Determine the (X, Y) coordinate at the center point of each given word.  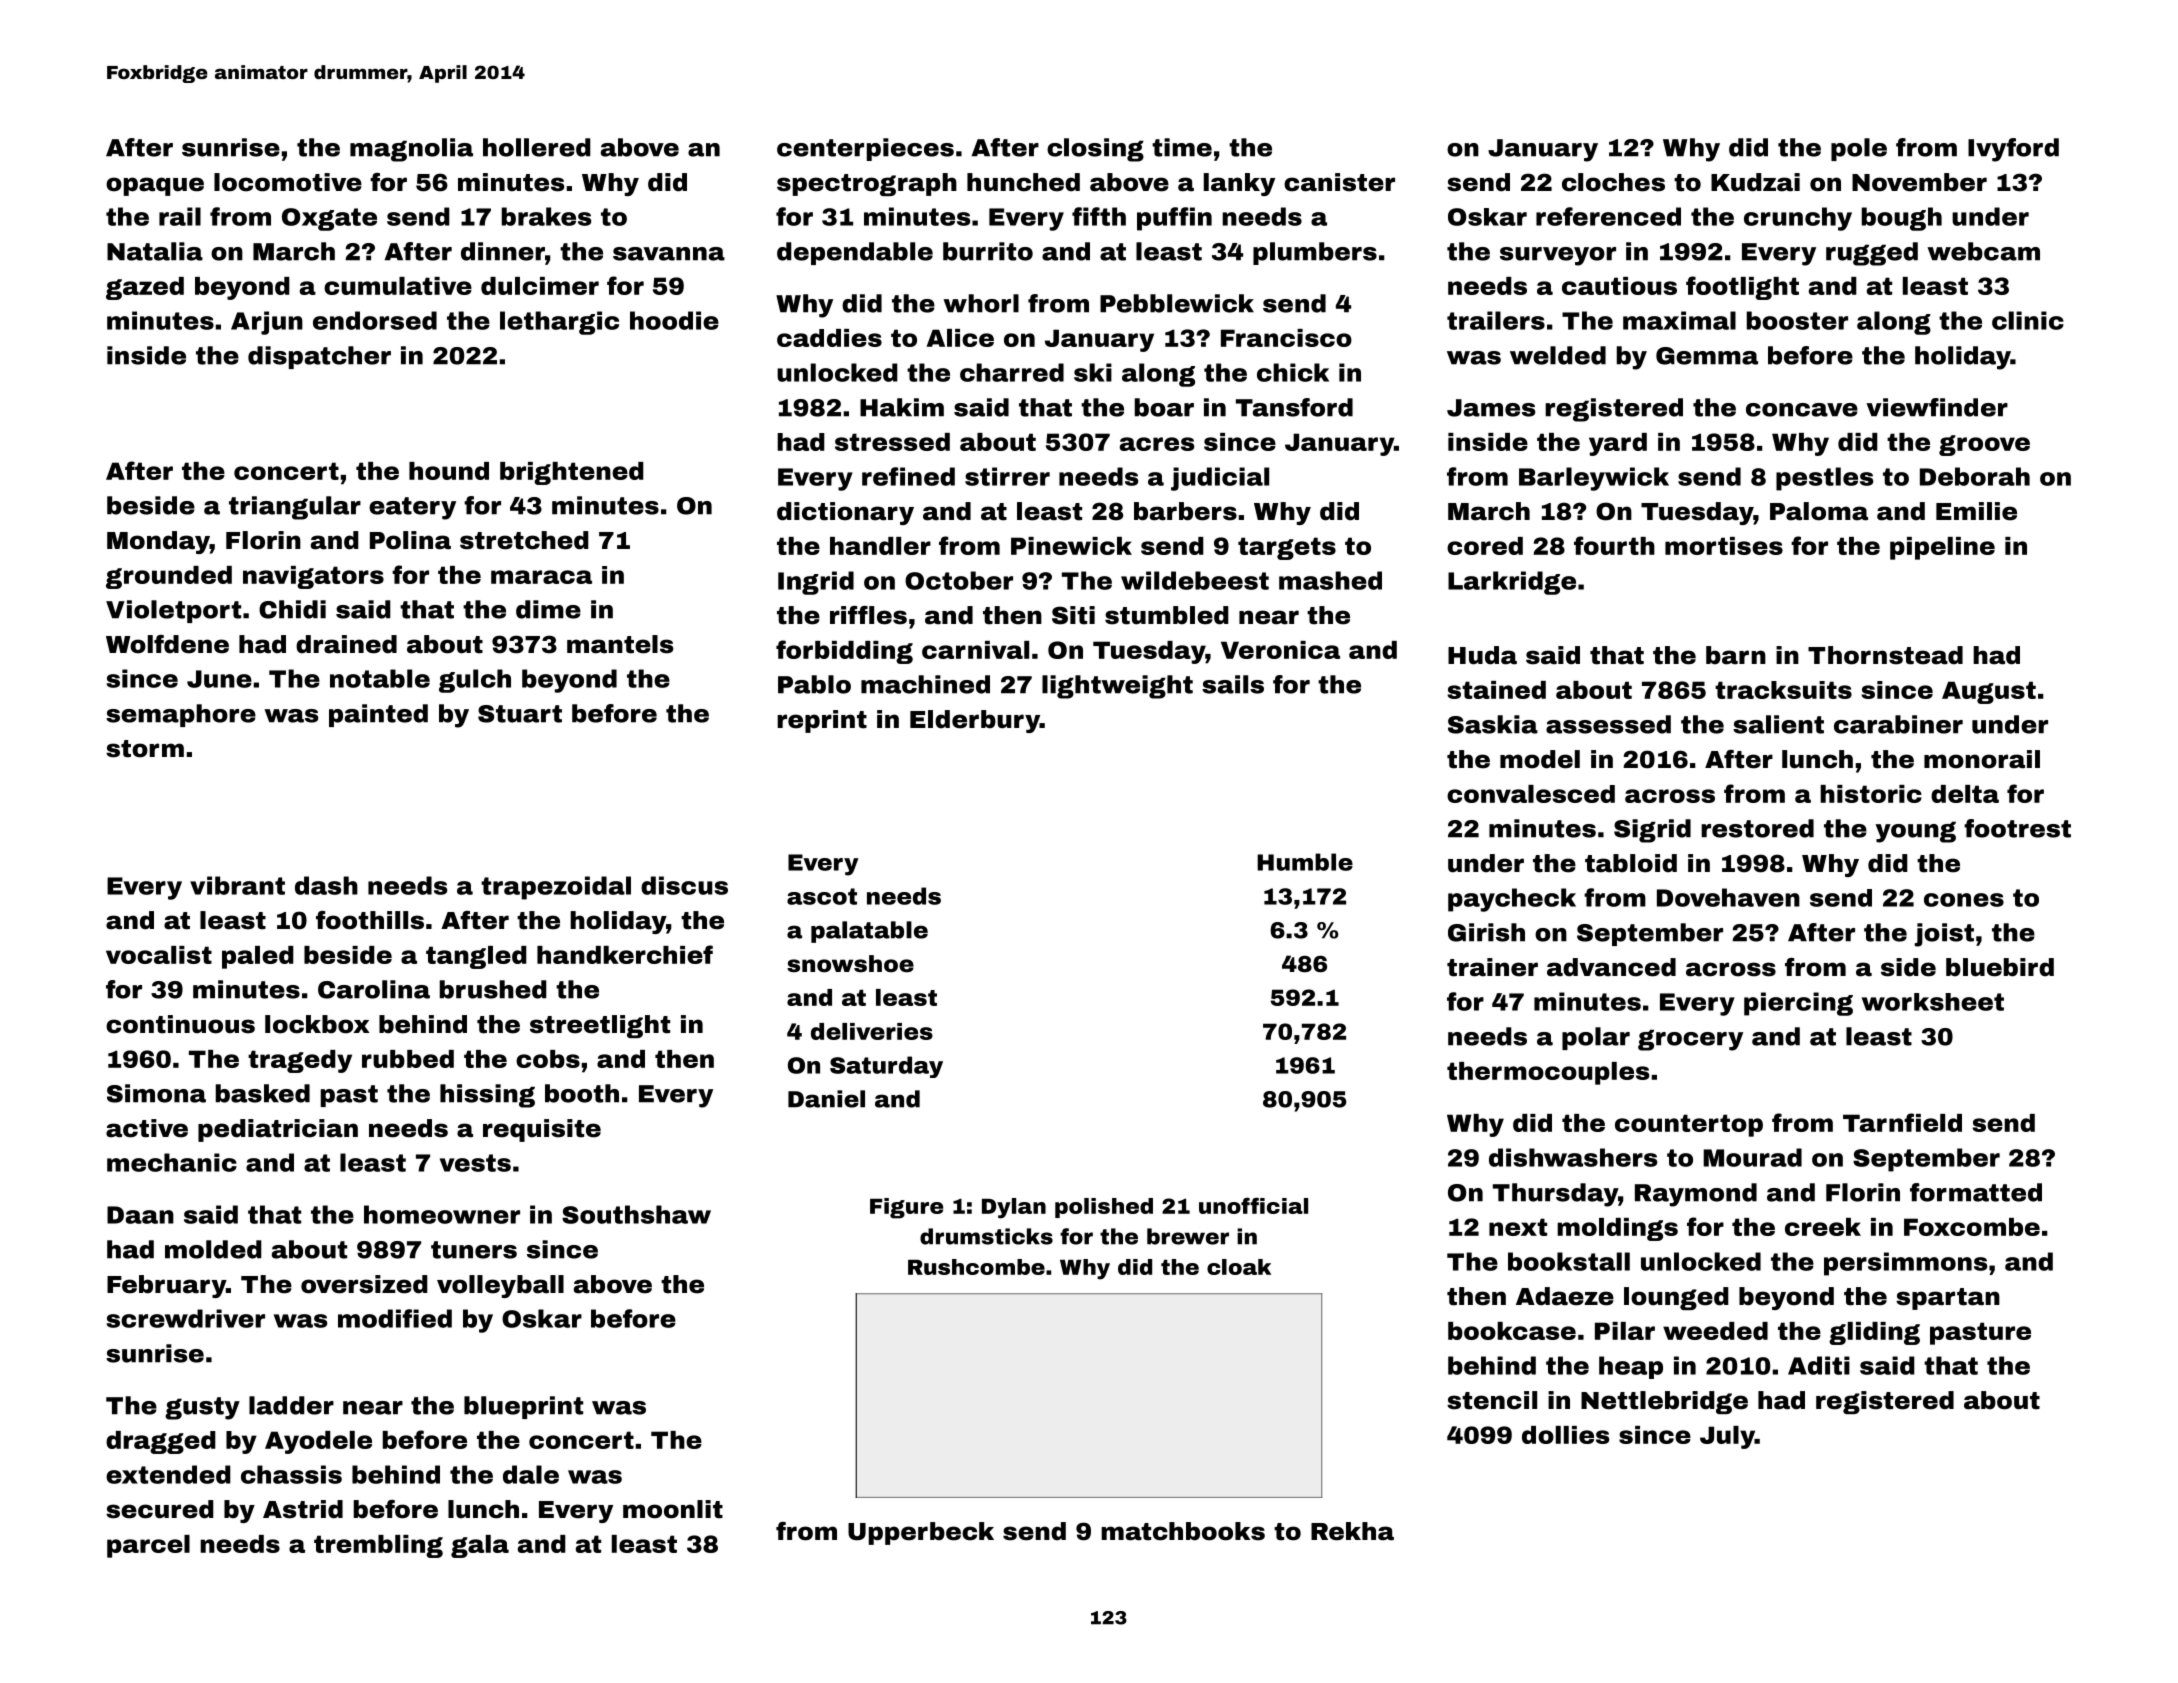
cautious (1619, 286)
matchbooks (1183, 1531)
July (1727, 1437)
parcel (148, 1546)
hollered (537, 147)
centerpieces (865, 149)
